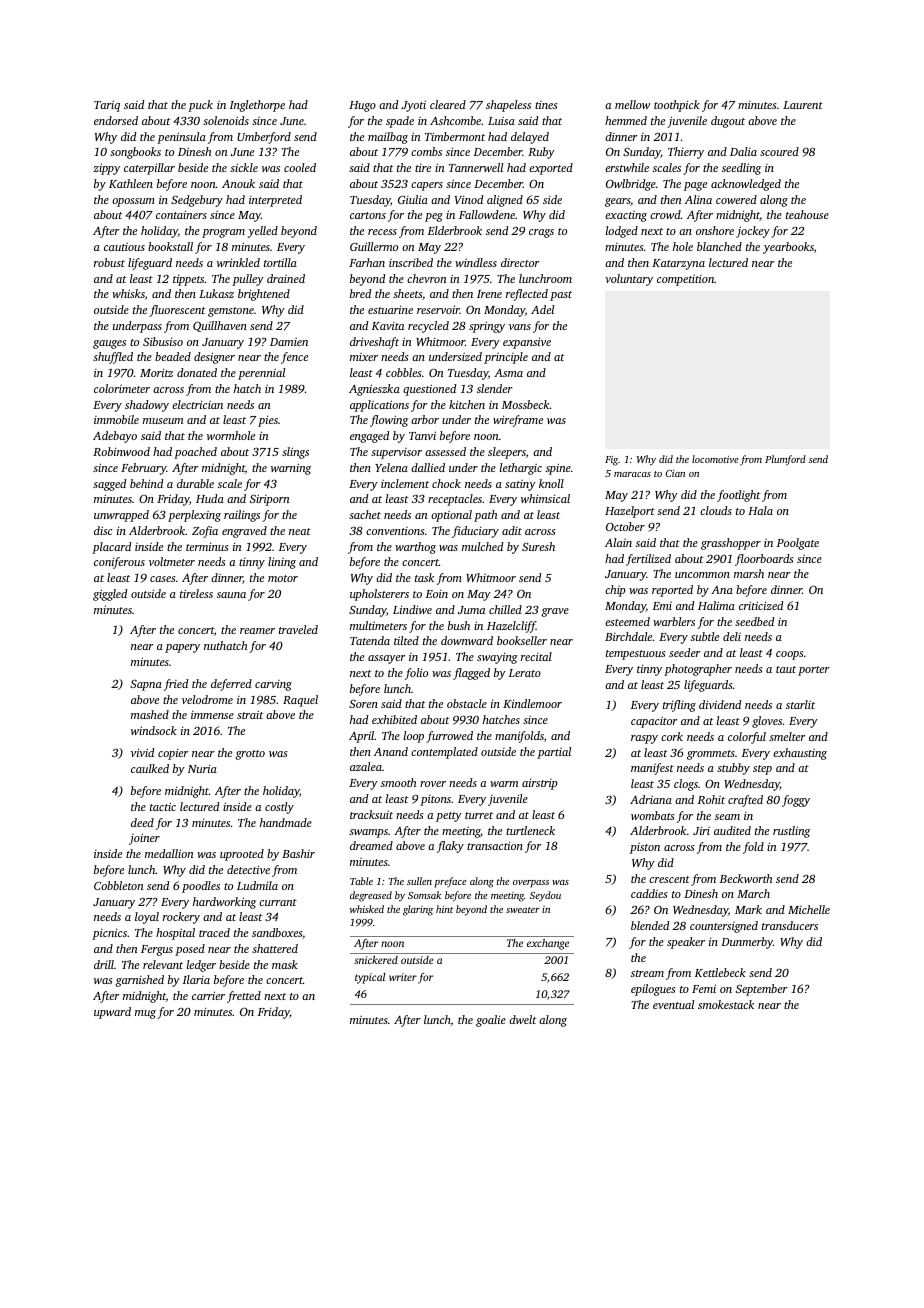 The image size is (924, 1308). I want to click on foggy, so click(796, 801).
